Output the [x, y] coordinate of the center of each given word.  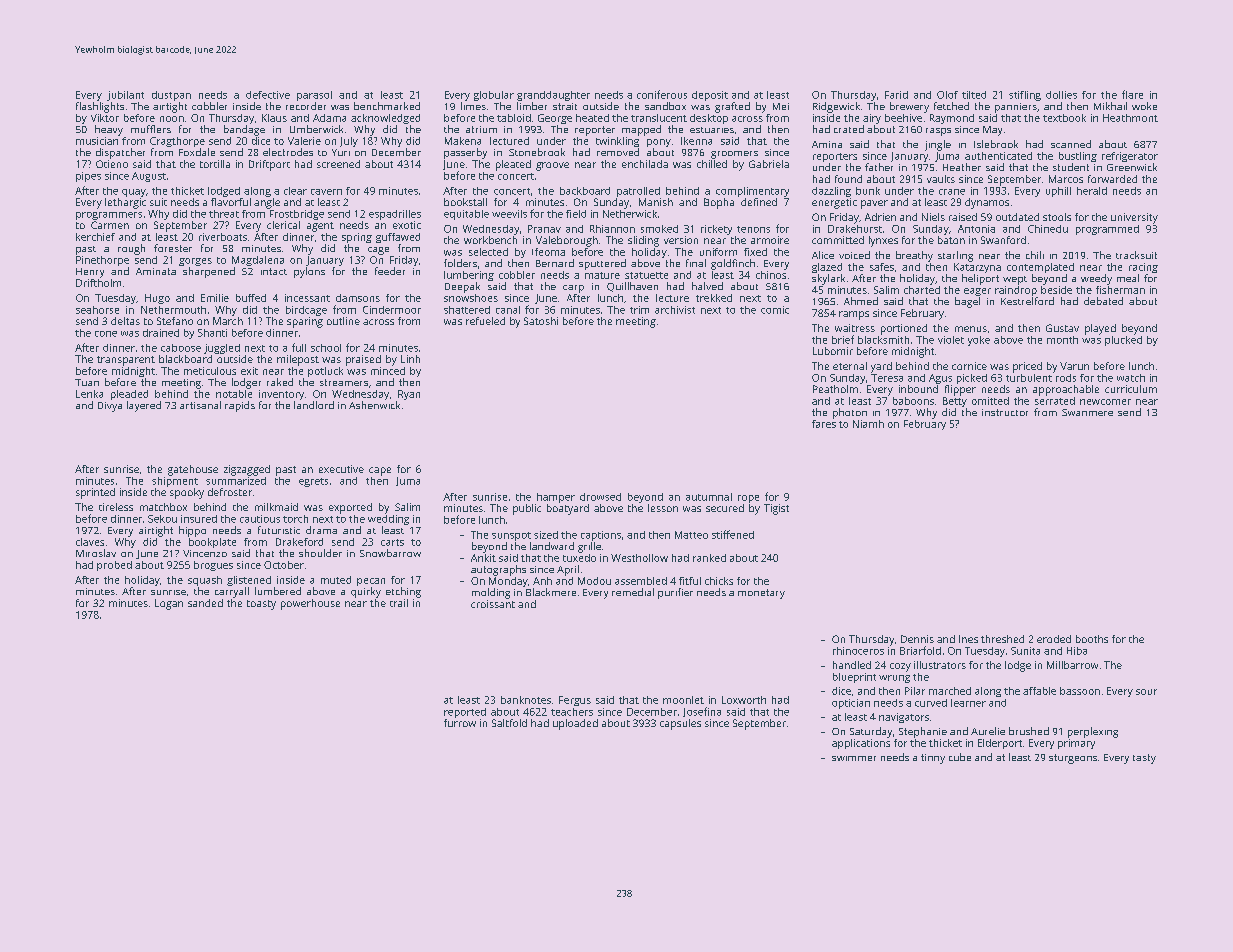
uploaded [575, 724]
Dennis [917, 639]
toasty [261, 605]
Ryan [409, 395]
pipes [88, 177]
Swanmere [1087, 412]
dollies [1061, 95]
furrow [460, 723]
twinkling [617, 142]
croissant [493, 604]
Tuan [87, 382]
